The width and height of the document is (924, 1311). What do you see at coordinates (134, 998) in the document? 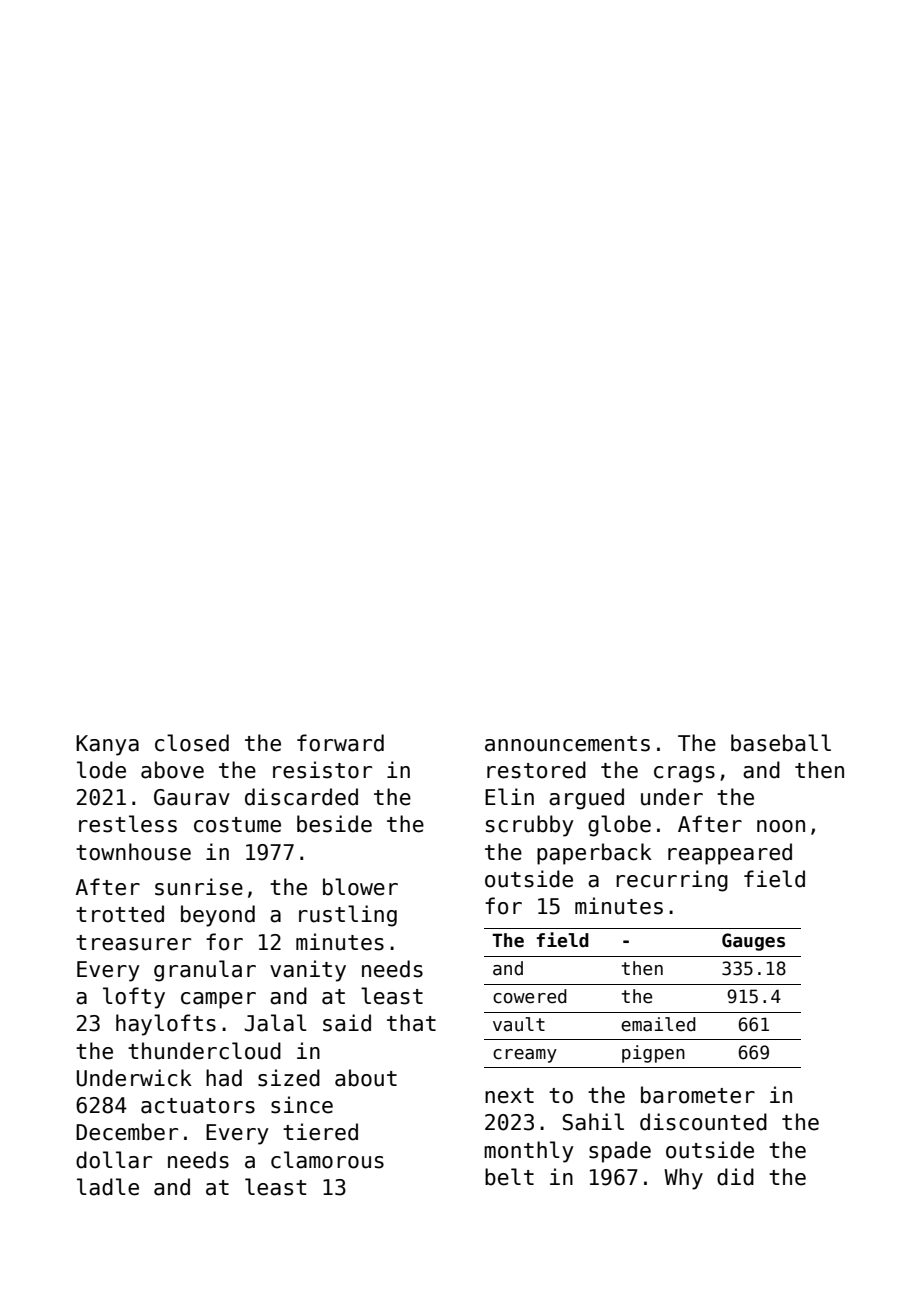
I see `lofty` at bounding box center [134, 998].
